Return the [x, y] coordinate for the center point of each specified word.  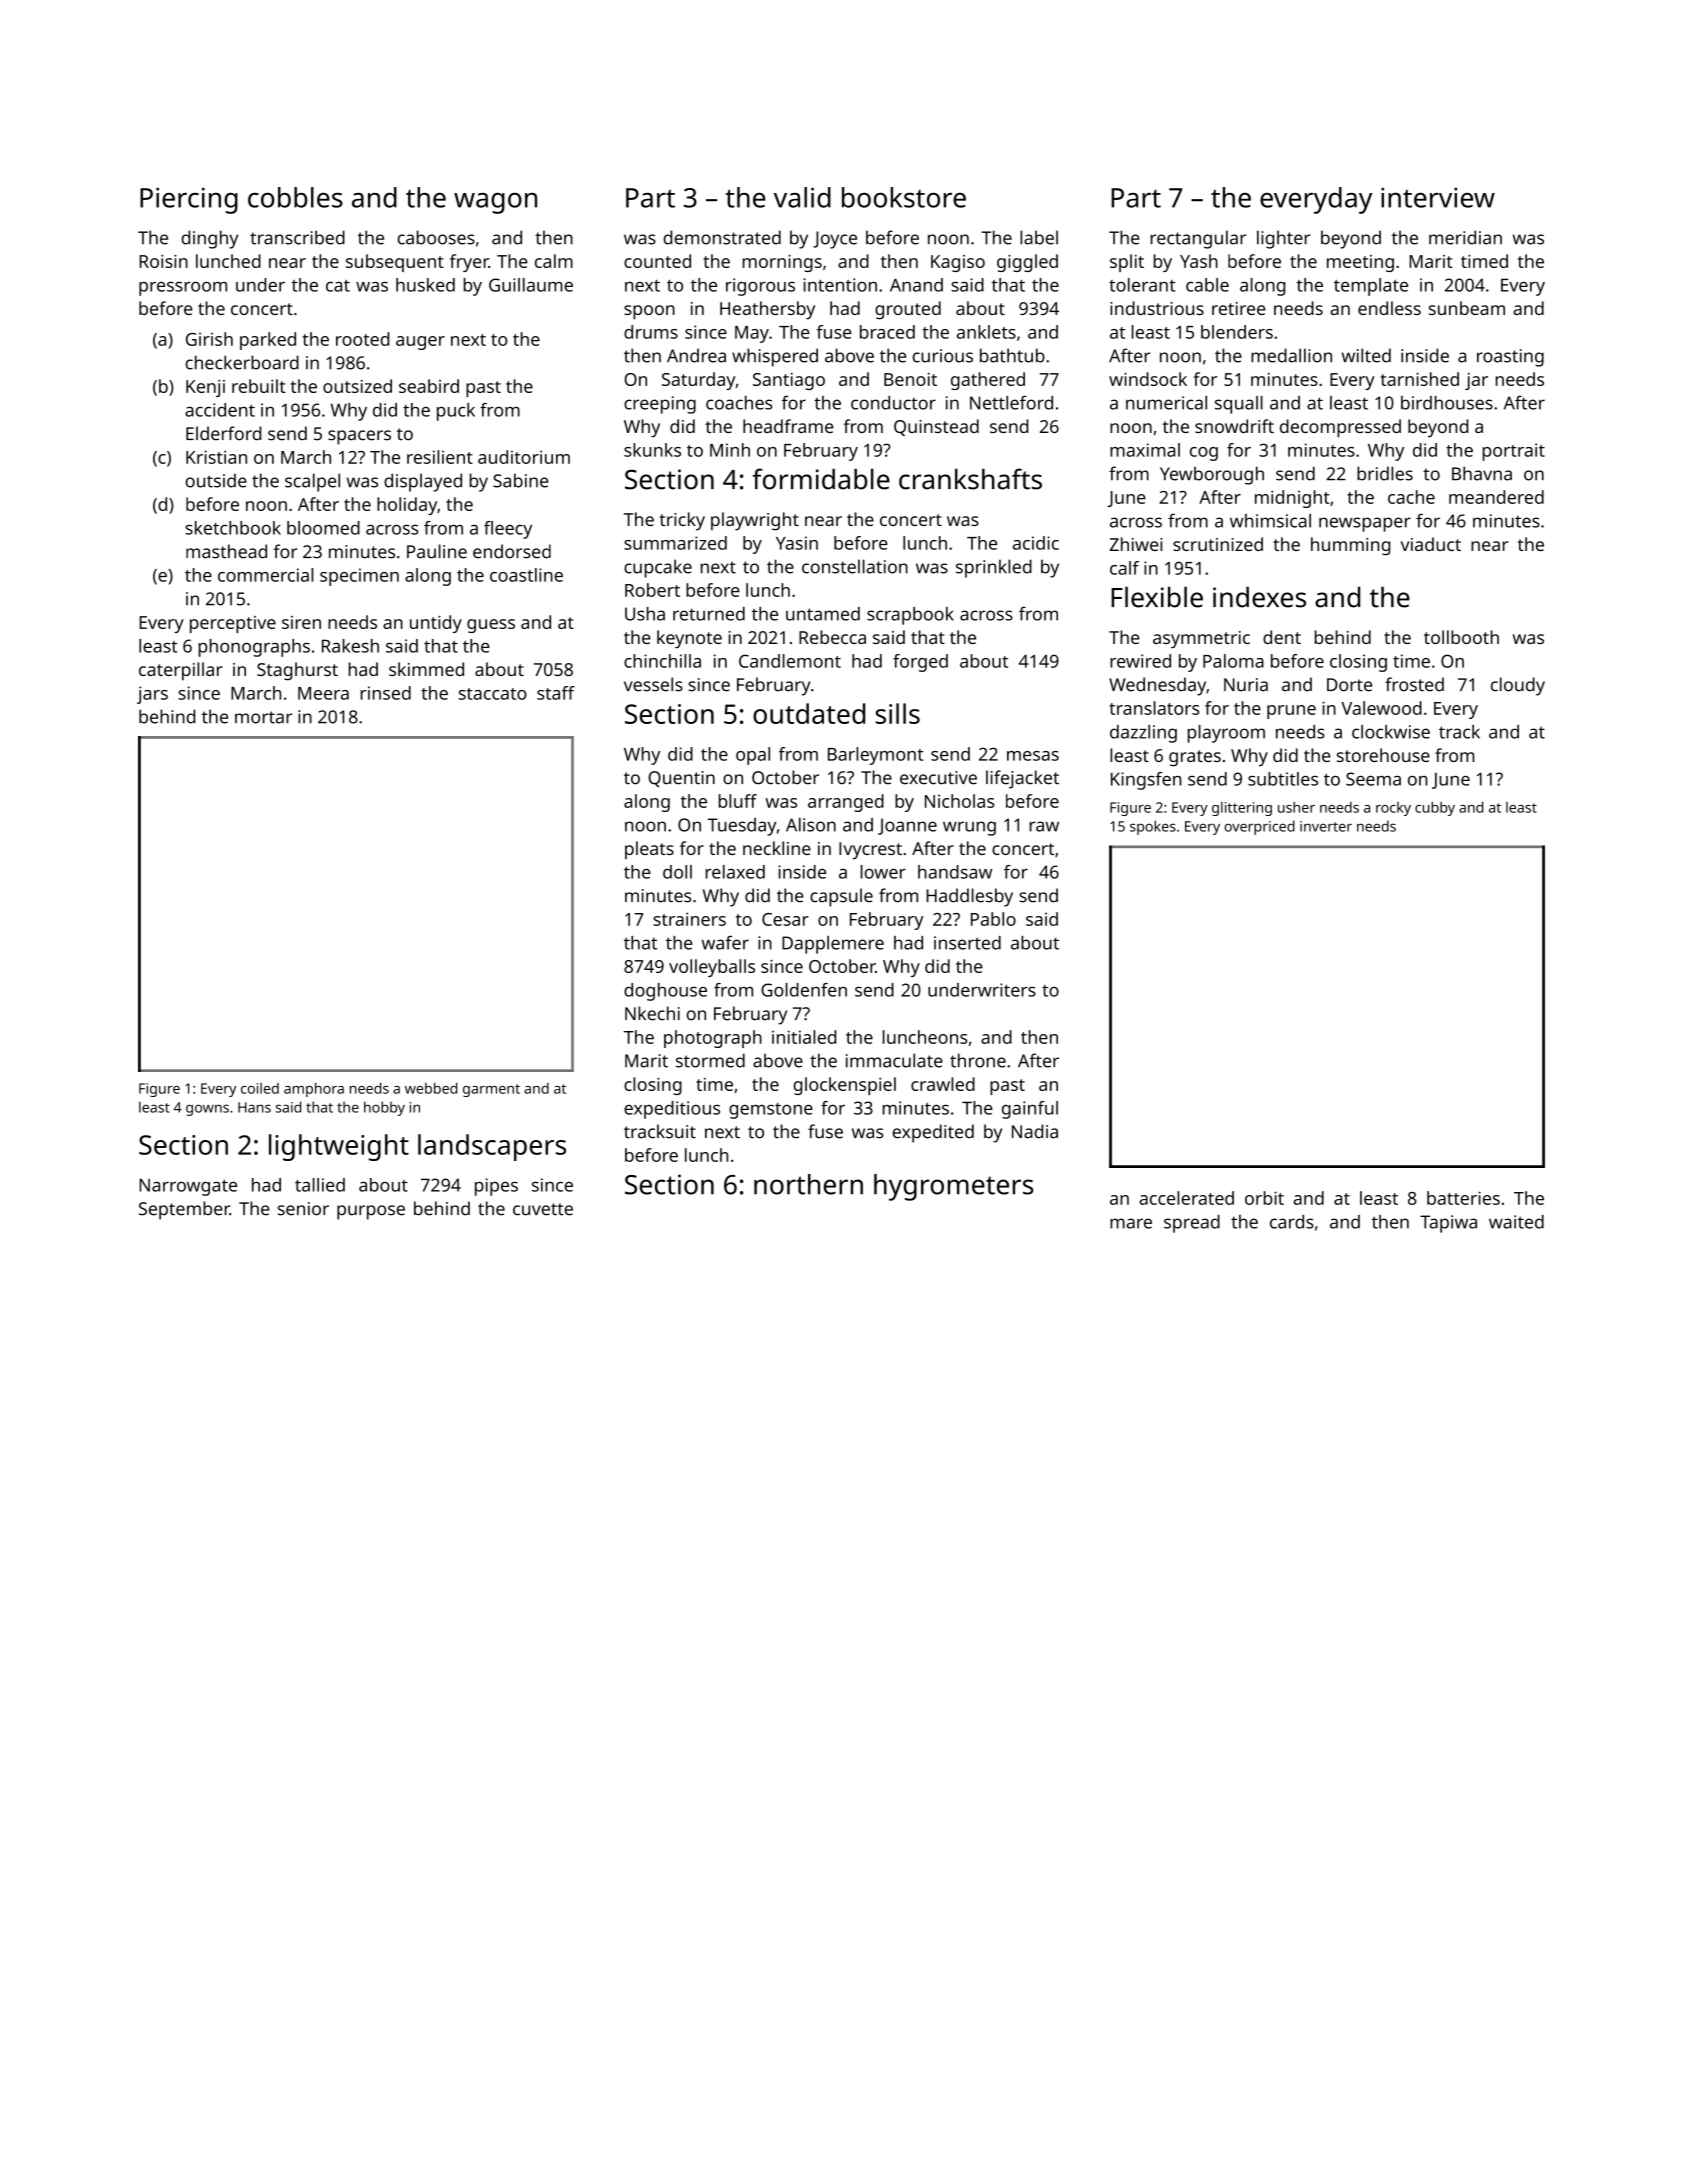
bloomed [323, 528]
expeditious [672, 1110]
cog [1204, 454]
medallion [1291, 355]
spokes [1153, 827]
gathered [988, 381]
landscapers [492, 1147]
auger [420, 343]
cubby [1435, 809]
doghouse [665, 992]
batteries [1463, 1198]
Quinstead [936, 427]
